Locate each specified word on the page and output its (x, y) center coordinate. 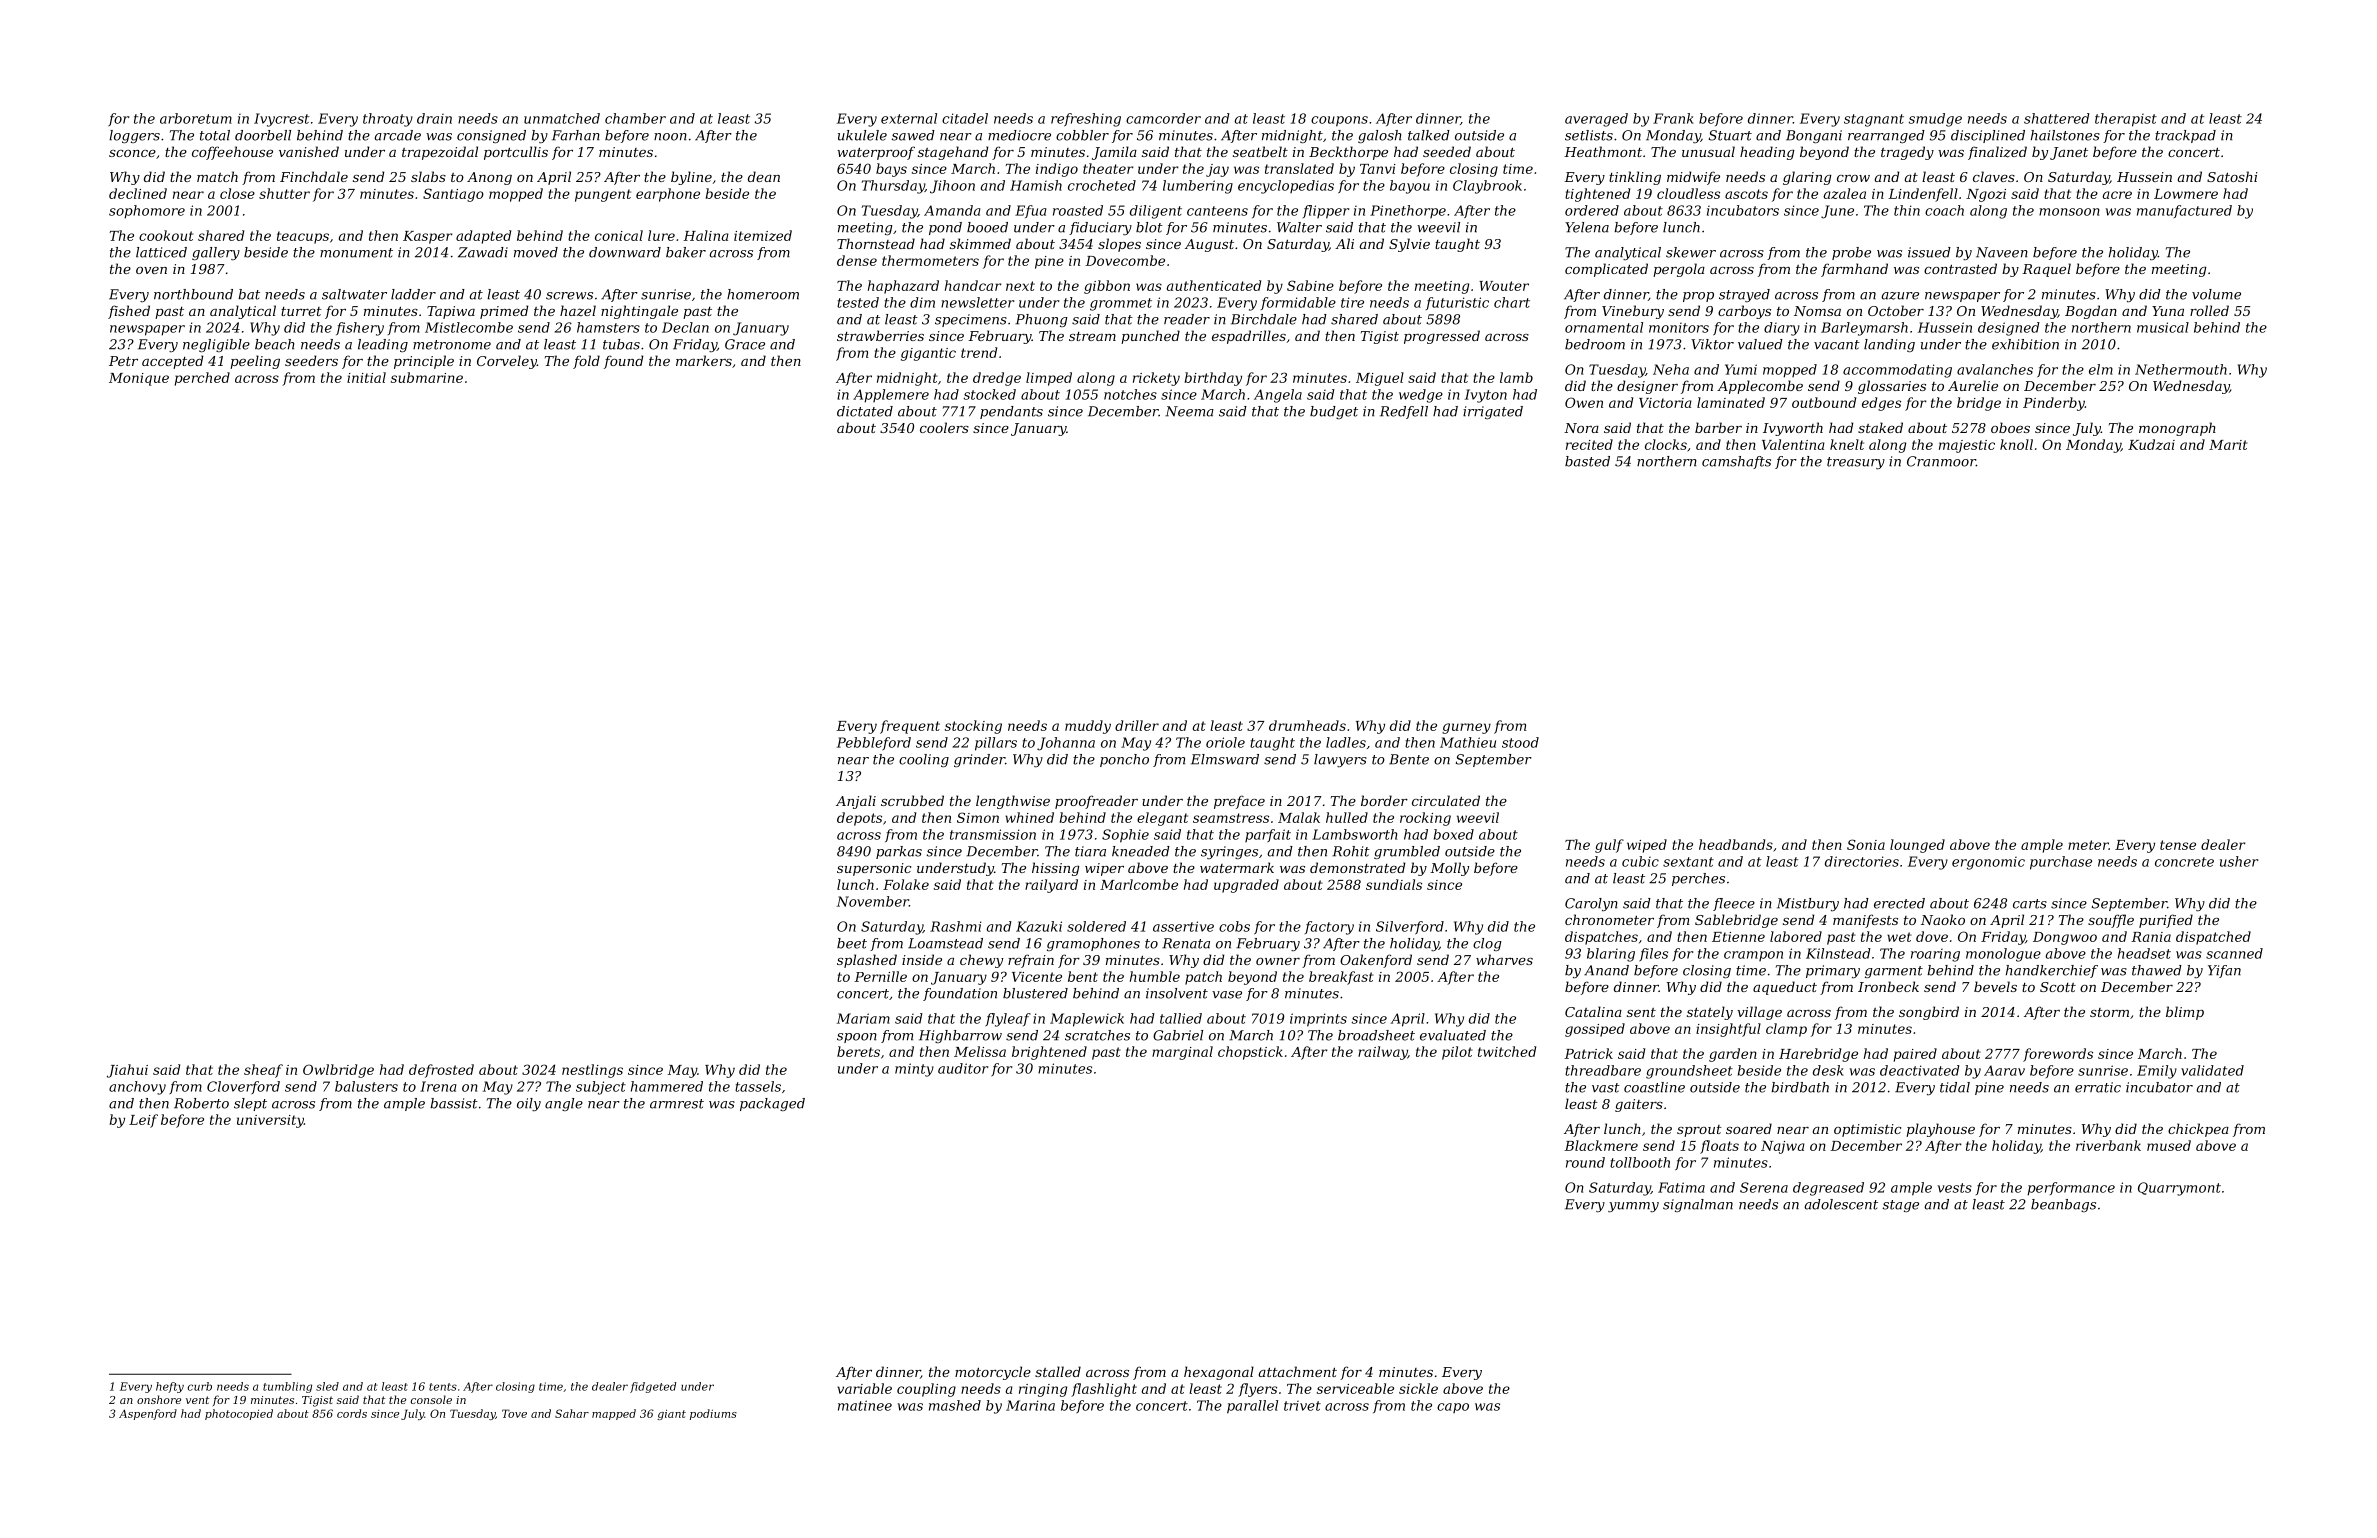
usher (2239, 861)
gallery (216, 253)
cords (352, 1413)
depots (859, 819)
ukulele (862, 135)
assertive (1183, 926)
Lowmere (2186, 194)
